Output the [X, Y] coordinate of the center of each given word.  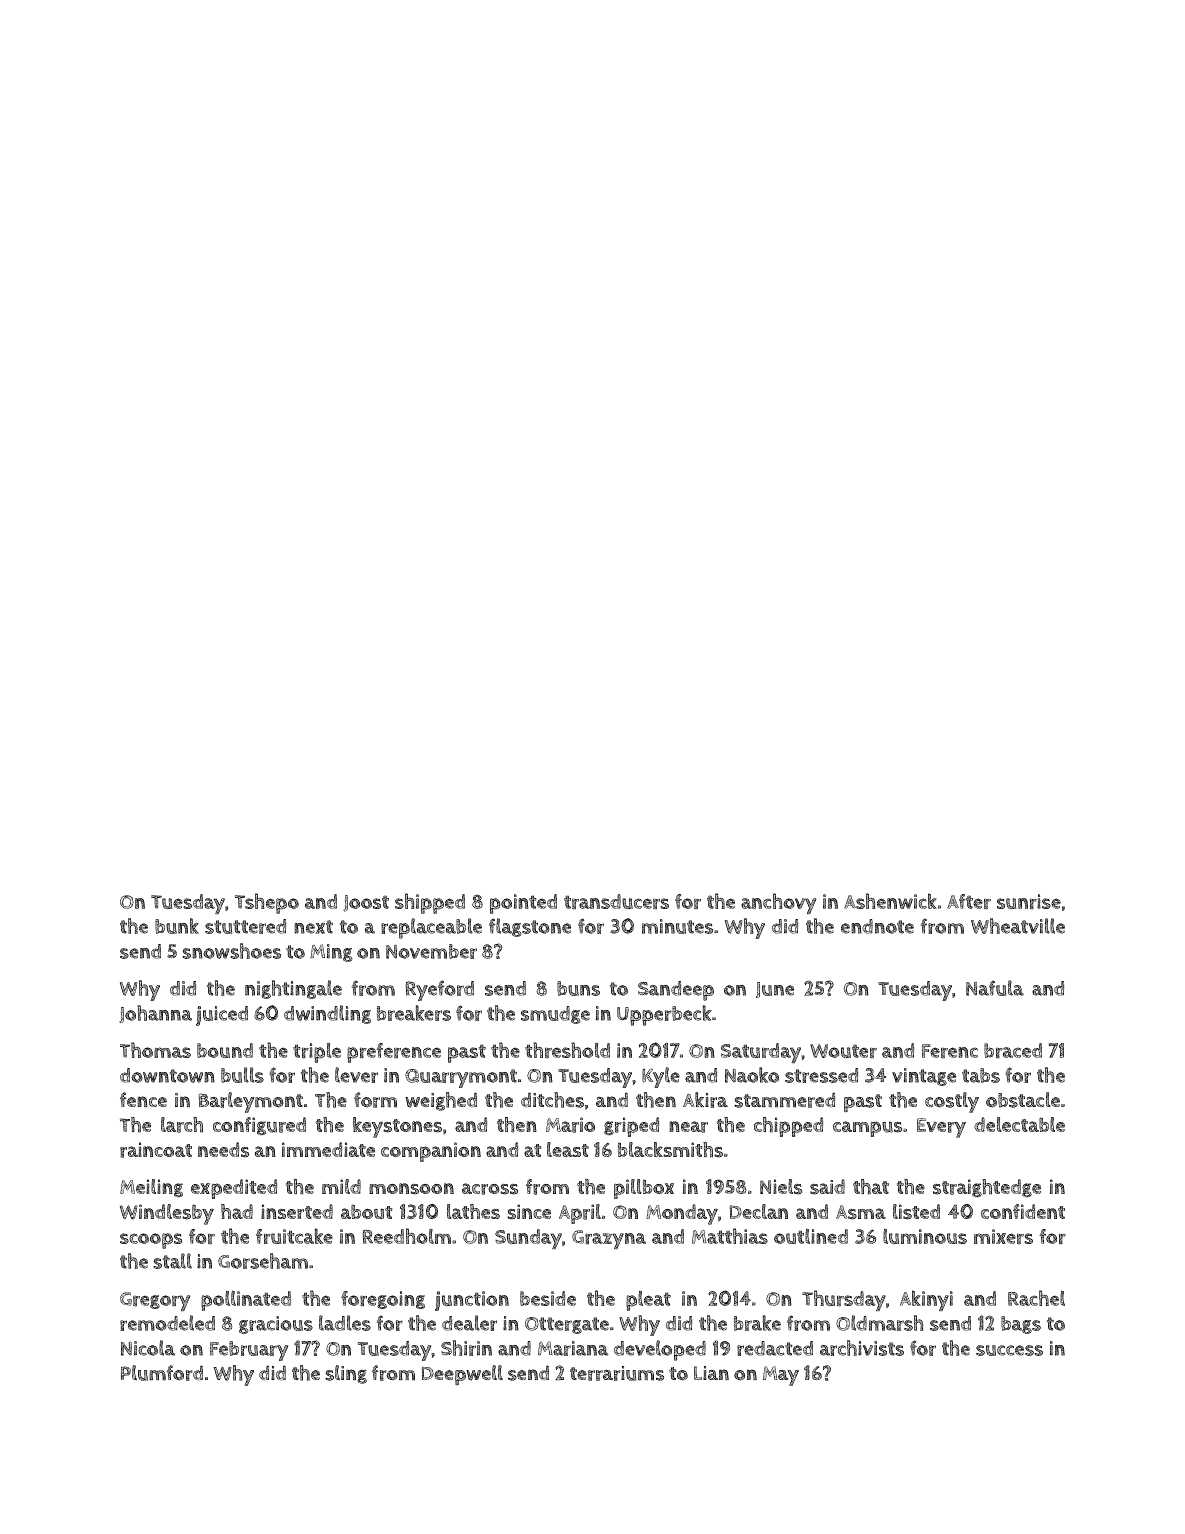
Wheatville [1018, 926]
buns [578, 988]
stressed [821, 1075]
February [249, 1351]
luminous [925, 1236]
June [775, 990]
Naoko [752, 1075]
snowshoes [231, 951]
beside [548, 1298]
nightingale [293, 989]
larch [182, 1125]
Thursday [844, 1300]
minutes [677, 926]
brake [757, 1323]
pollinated [246, 1300]
